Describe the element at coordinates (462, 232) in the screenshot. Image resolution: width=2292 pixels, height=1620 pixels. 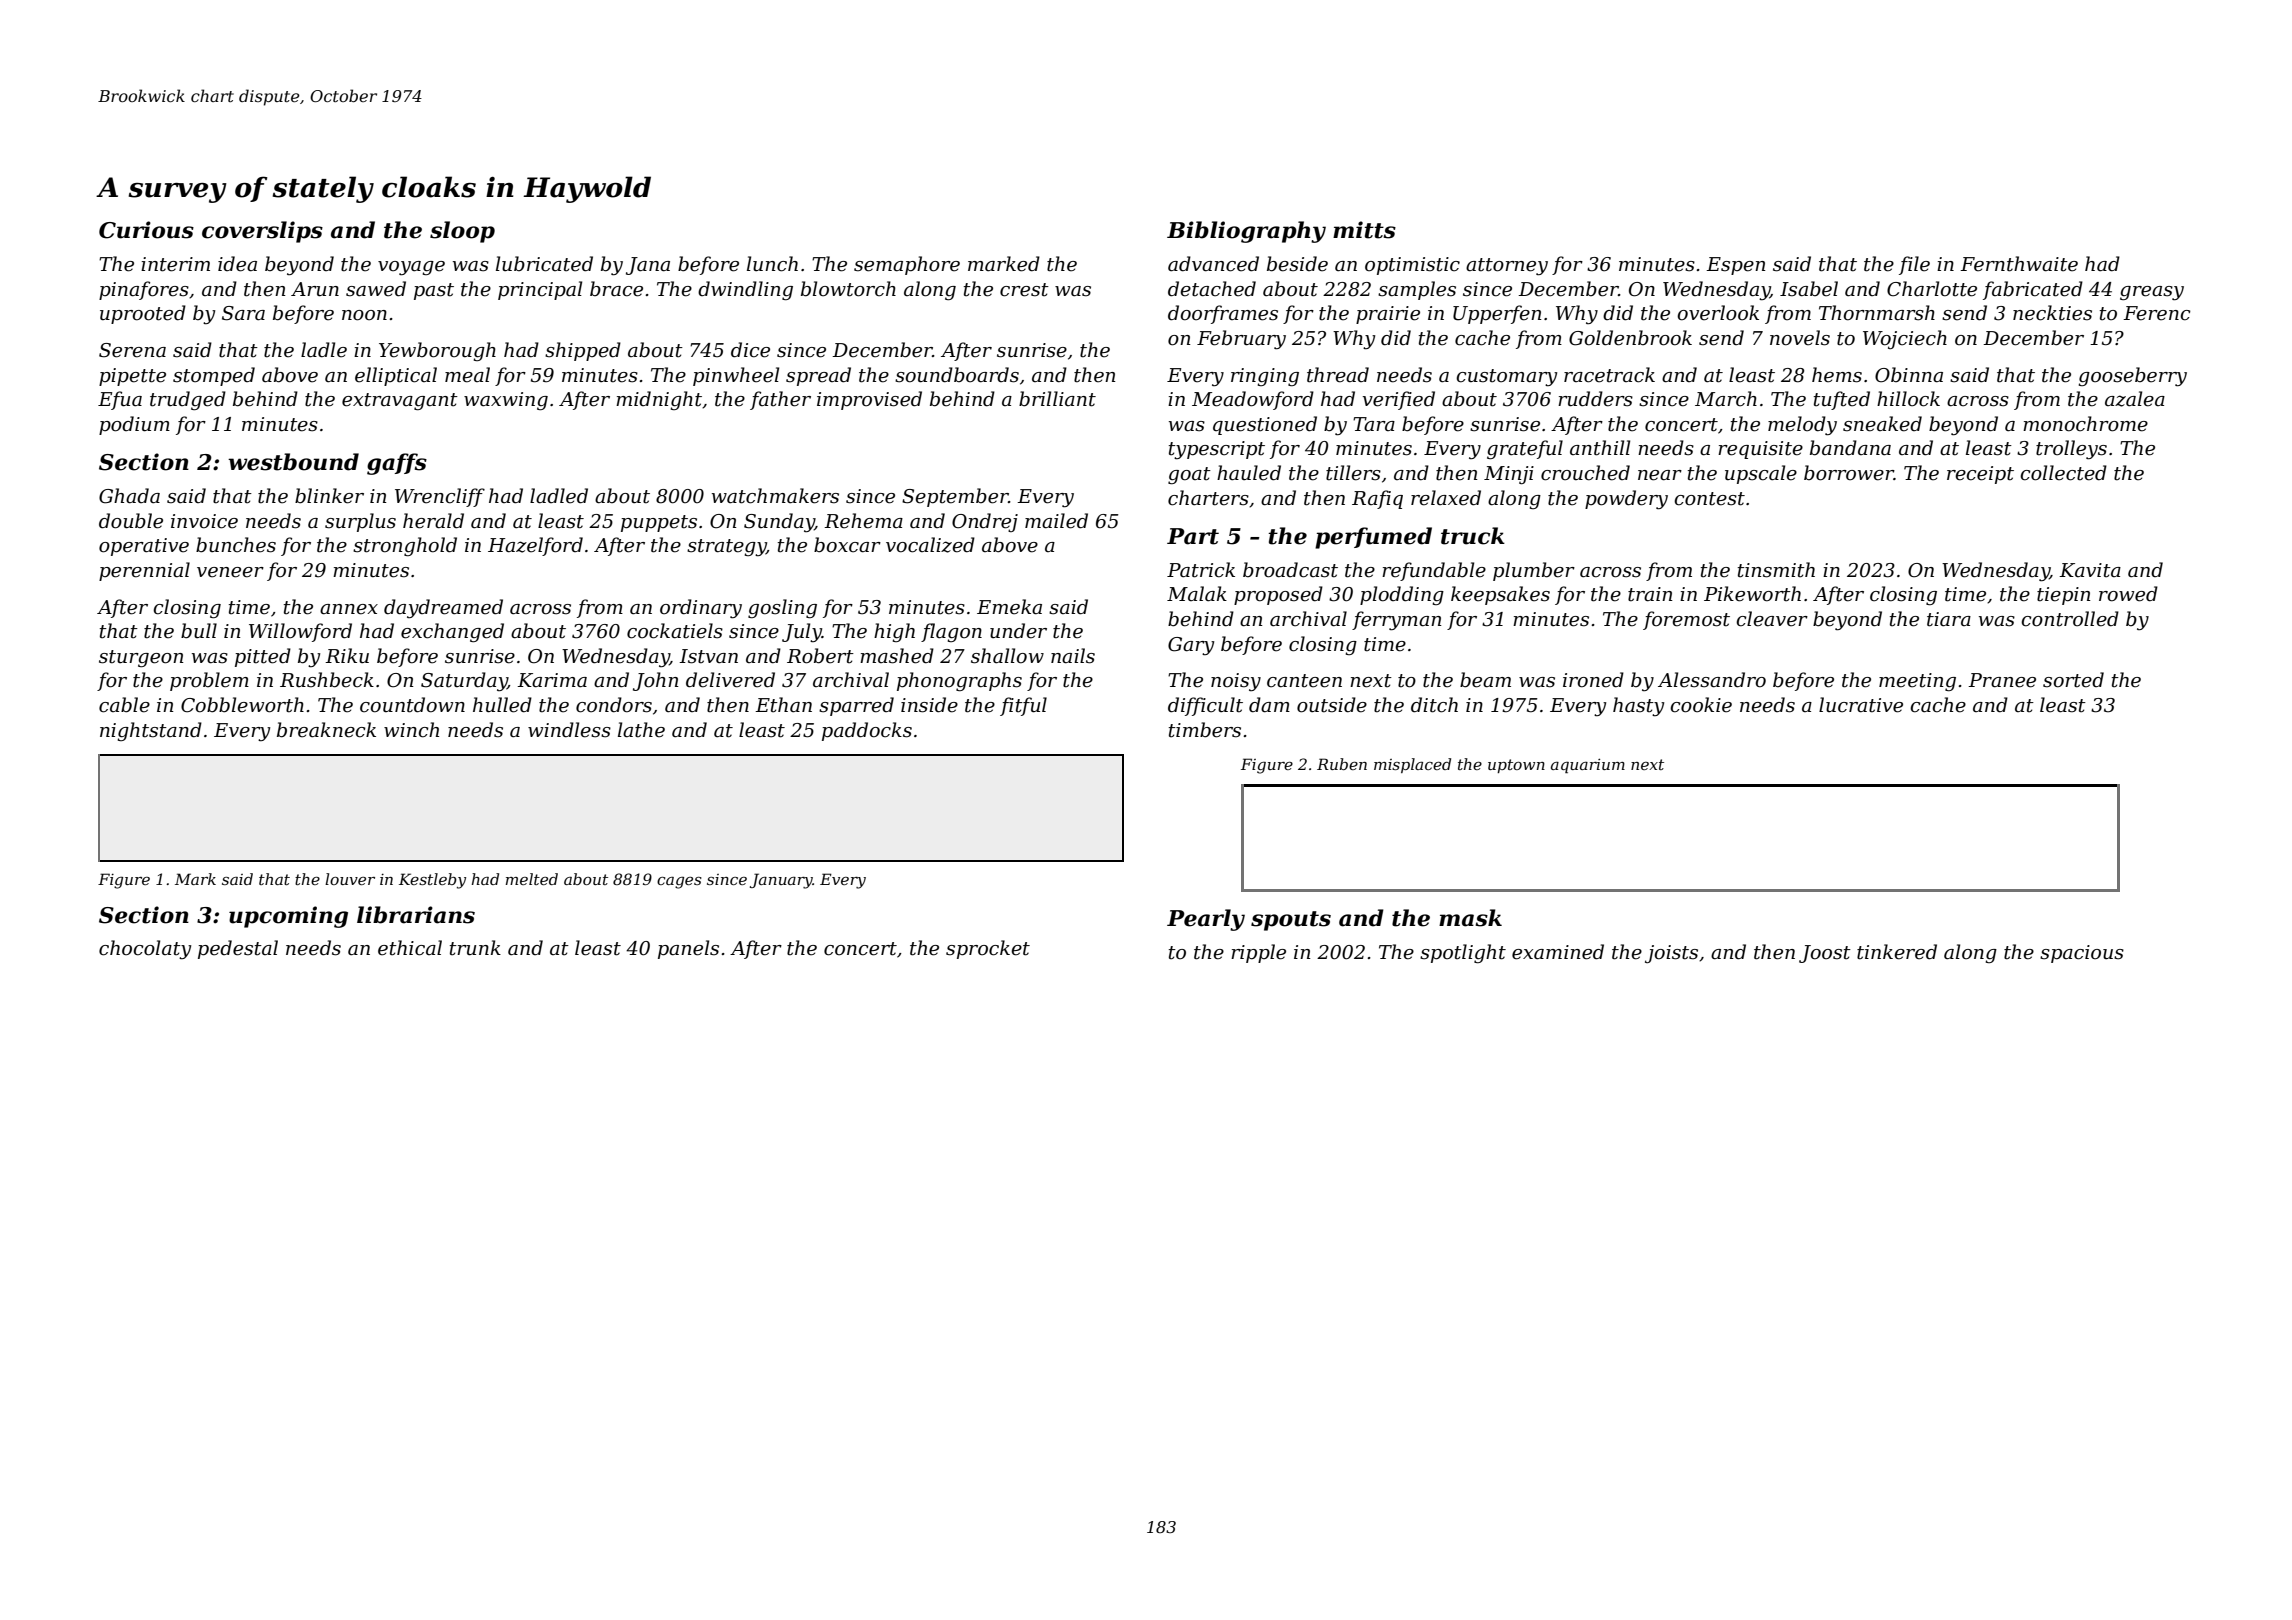
I see `sloop` at that location.
